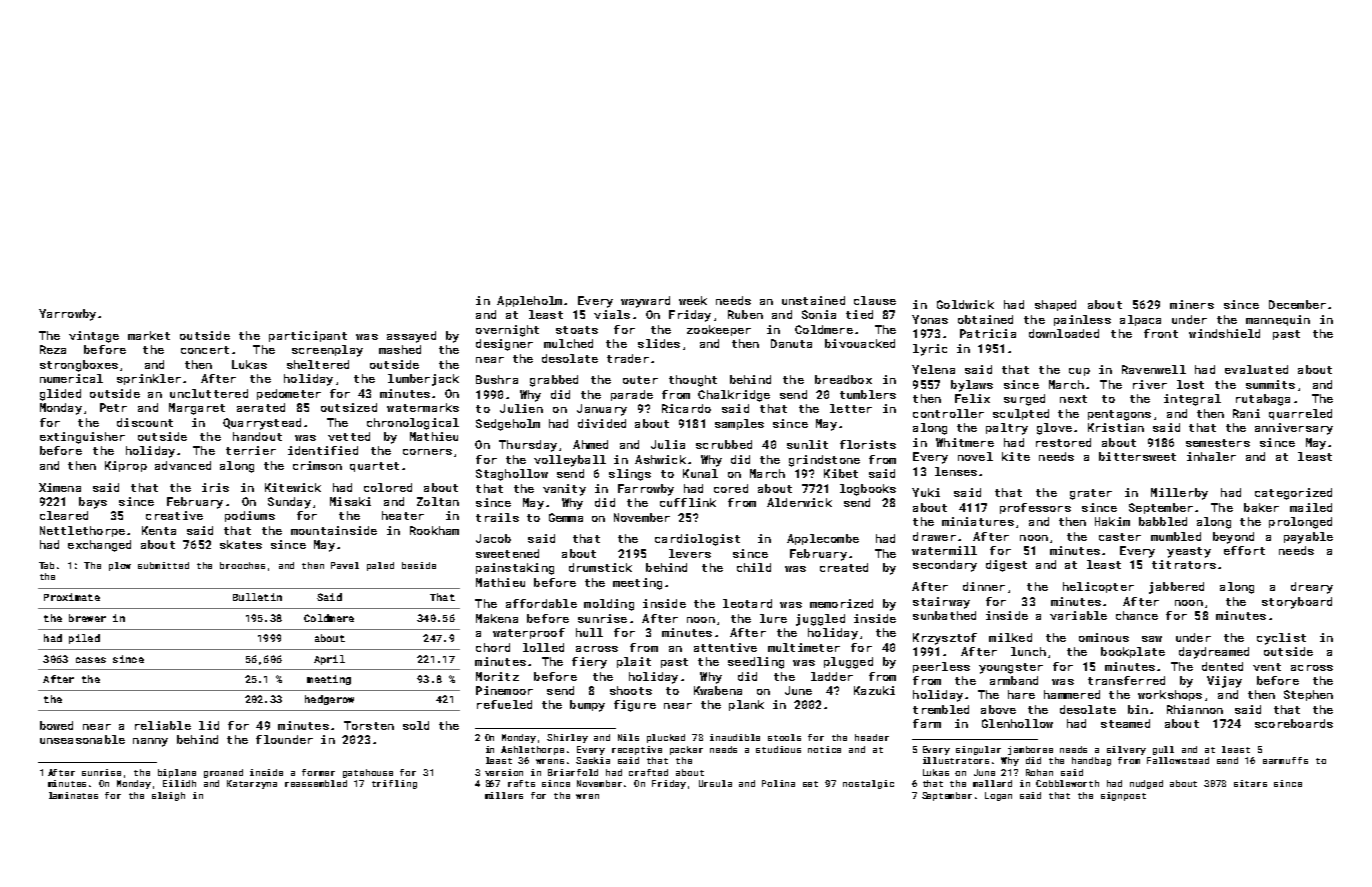 This page has height=887, width=1372. What do you see at coordinates (715, 783) in the page?
I see `Ursula` at bounding box center [715, 783].
